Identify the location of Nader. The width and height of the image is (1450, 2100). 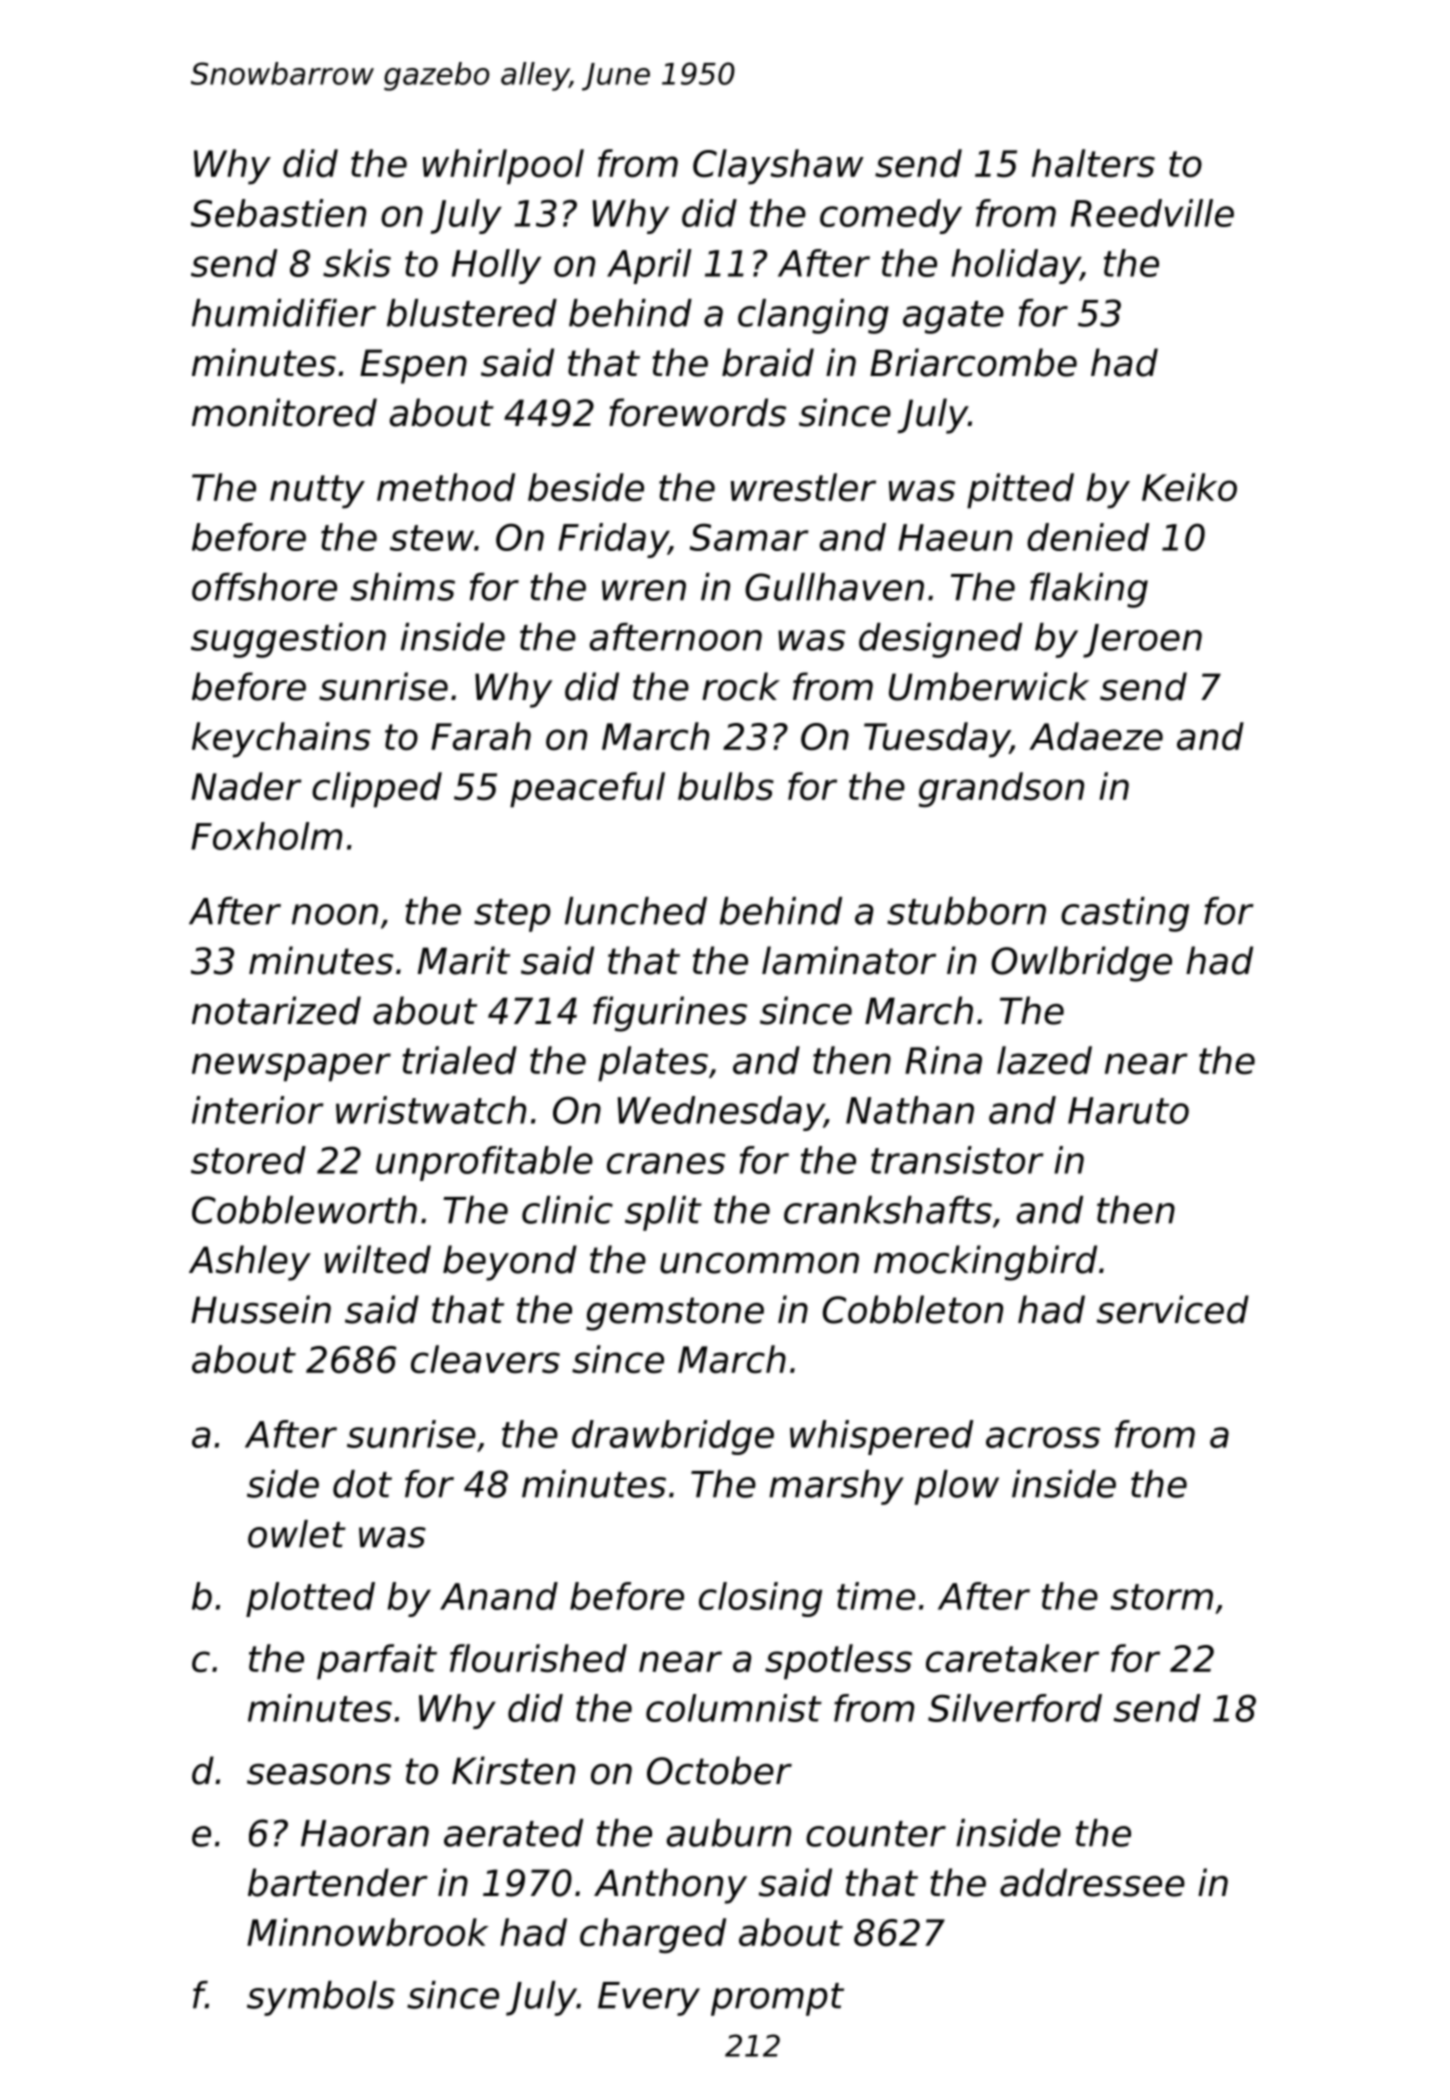
(246, 786).
